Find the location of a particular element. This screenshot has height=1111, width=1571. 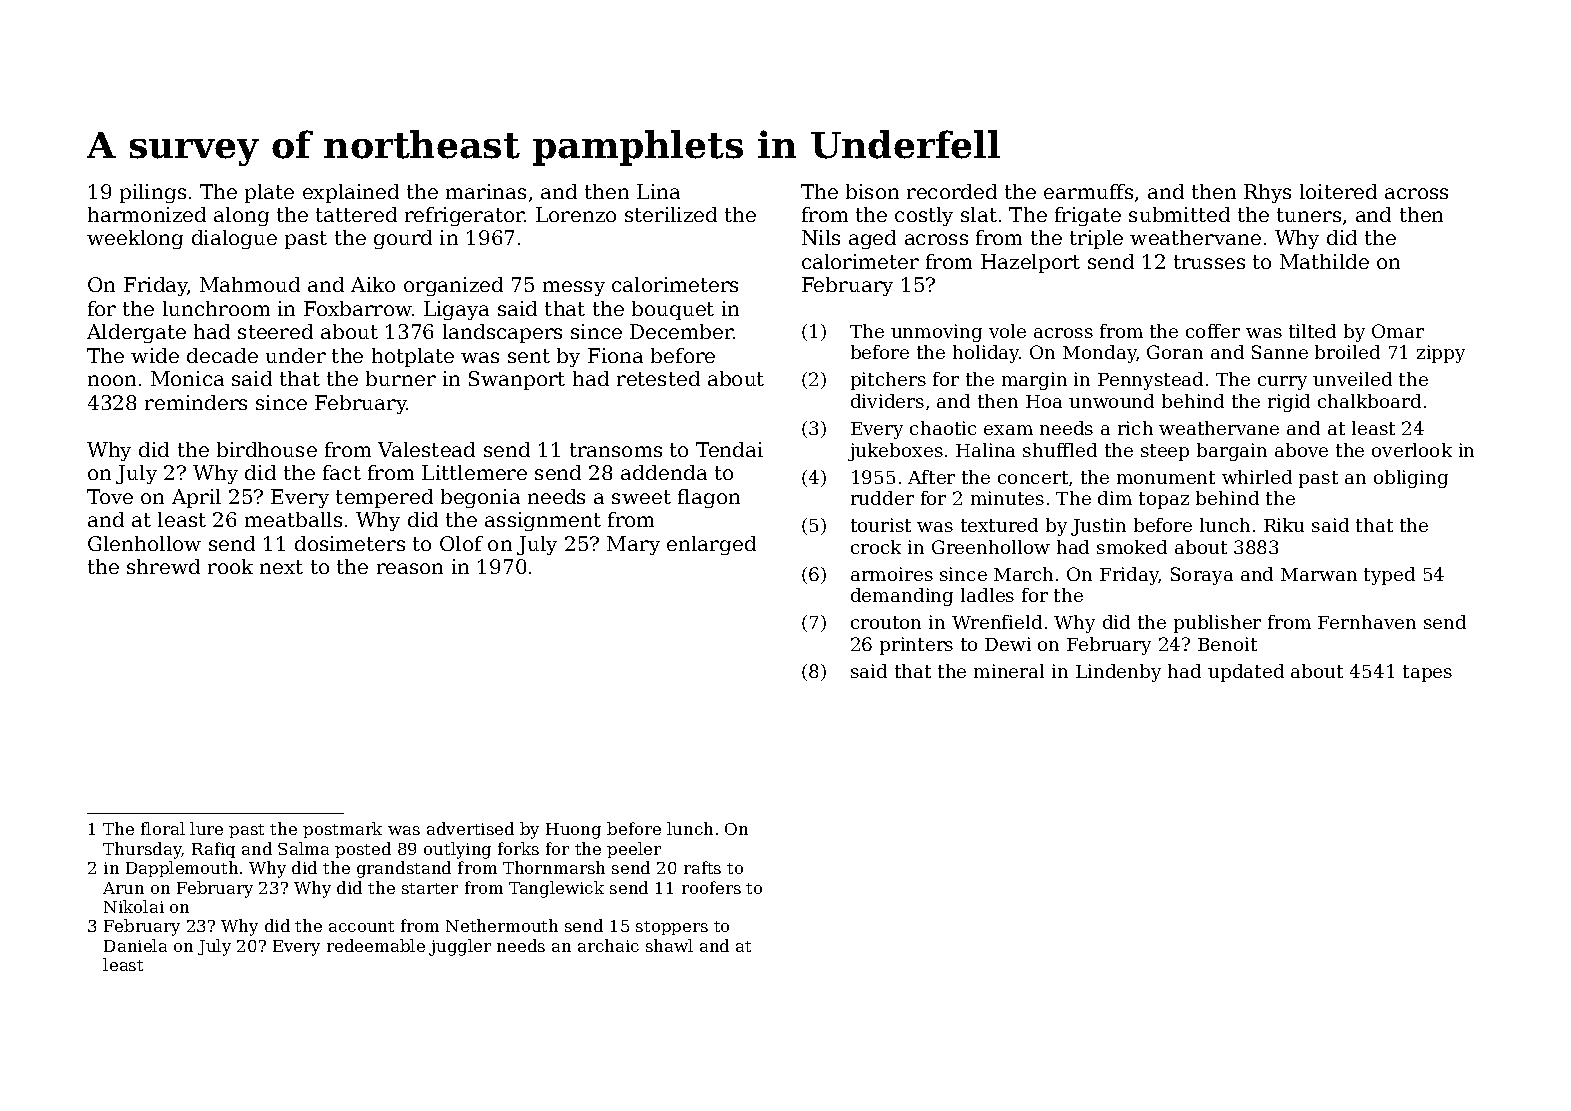

Foxbarrow is located at coordinates (358, 308).
